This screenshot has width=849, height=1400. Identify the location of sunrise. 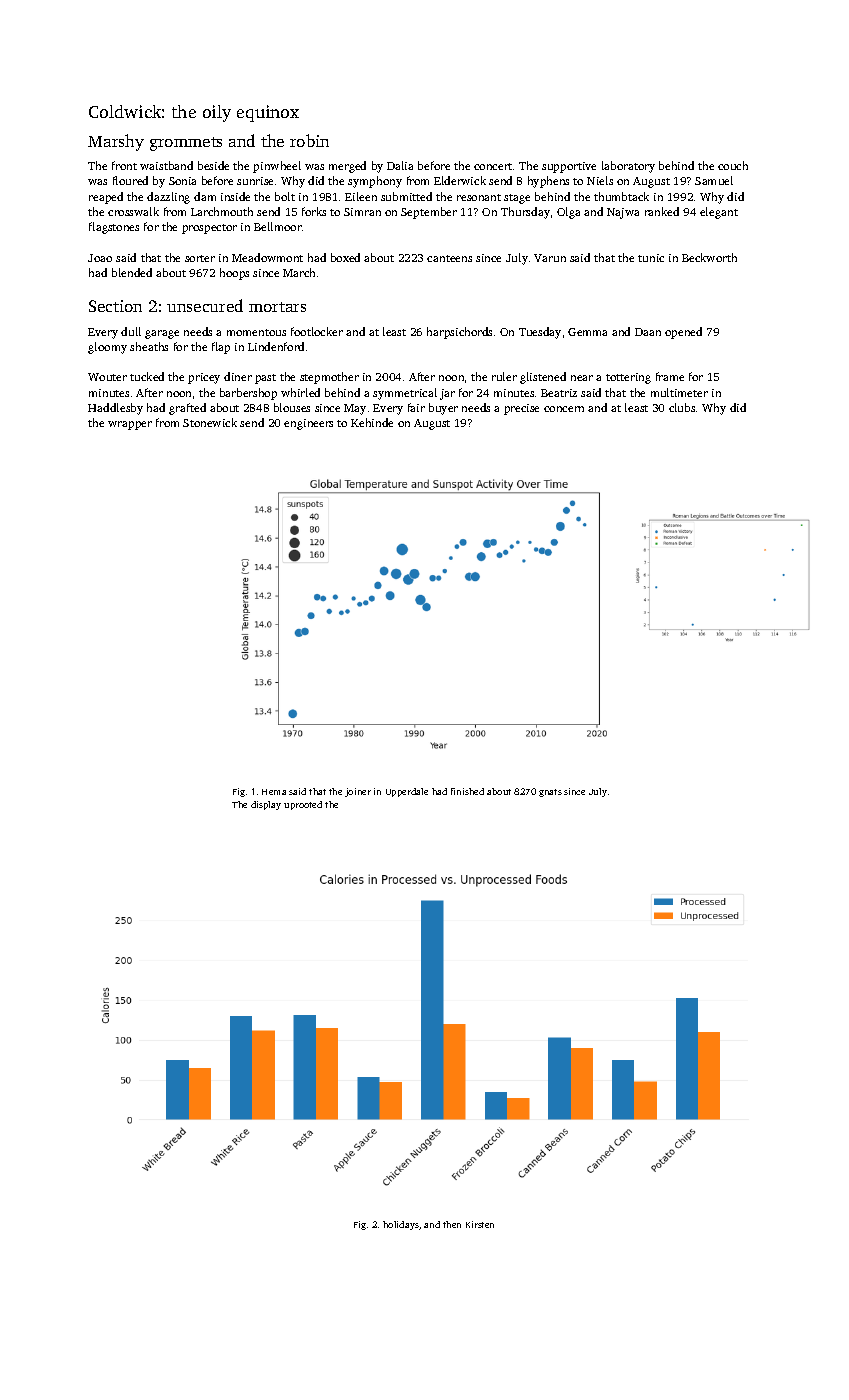
(255, 181).
